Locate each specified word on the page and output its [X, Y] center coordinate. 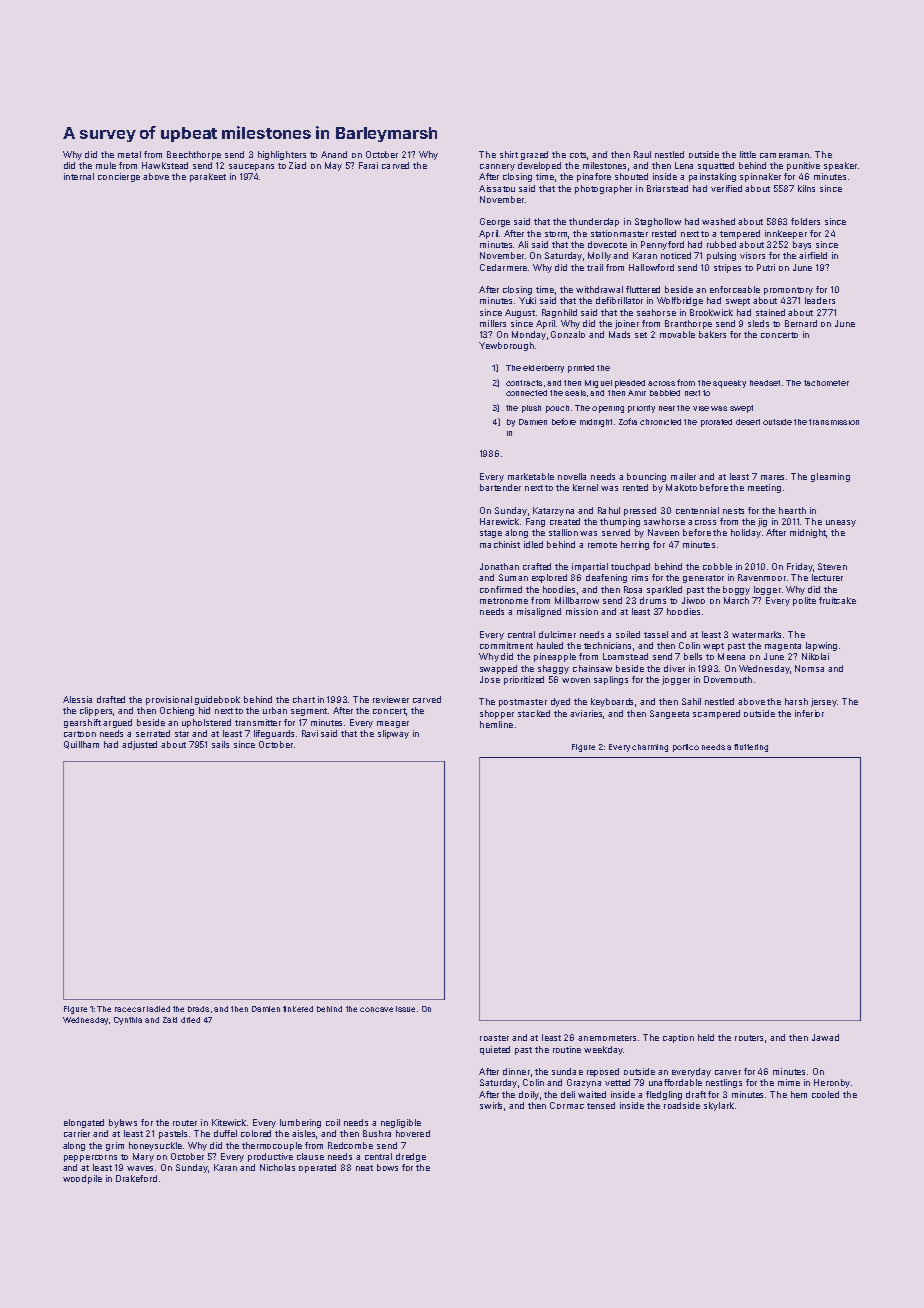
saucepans [251, 167]
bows [387, 1167]
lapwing [821, 646]
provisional [169, 700]
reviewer [391, 699]
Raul [642, 154]
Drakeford [136, 1178]
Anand [334, 154]
